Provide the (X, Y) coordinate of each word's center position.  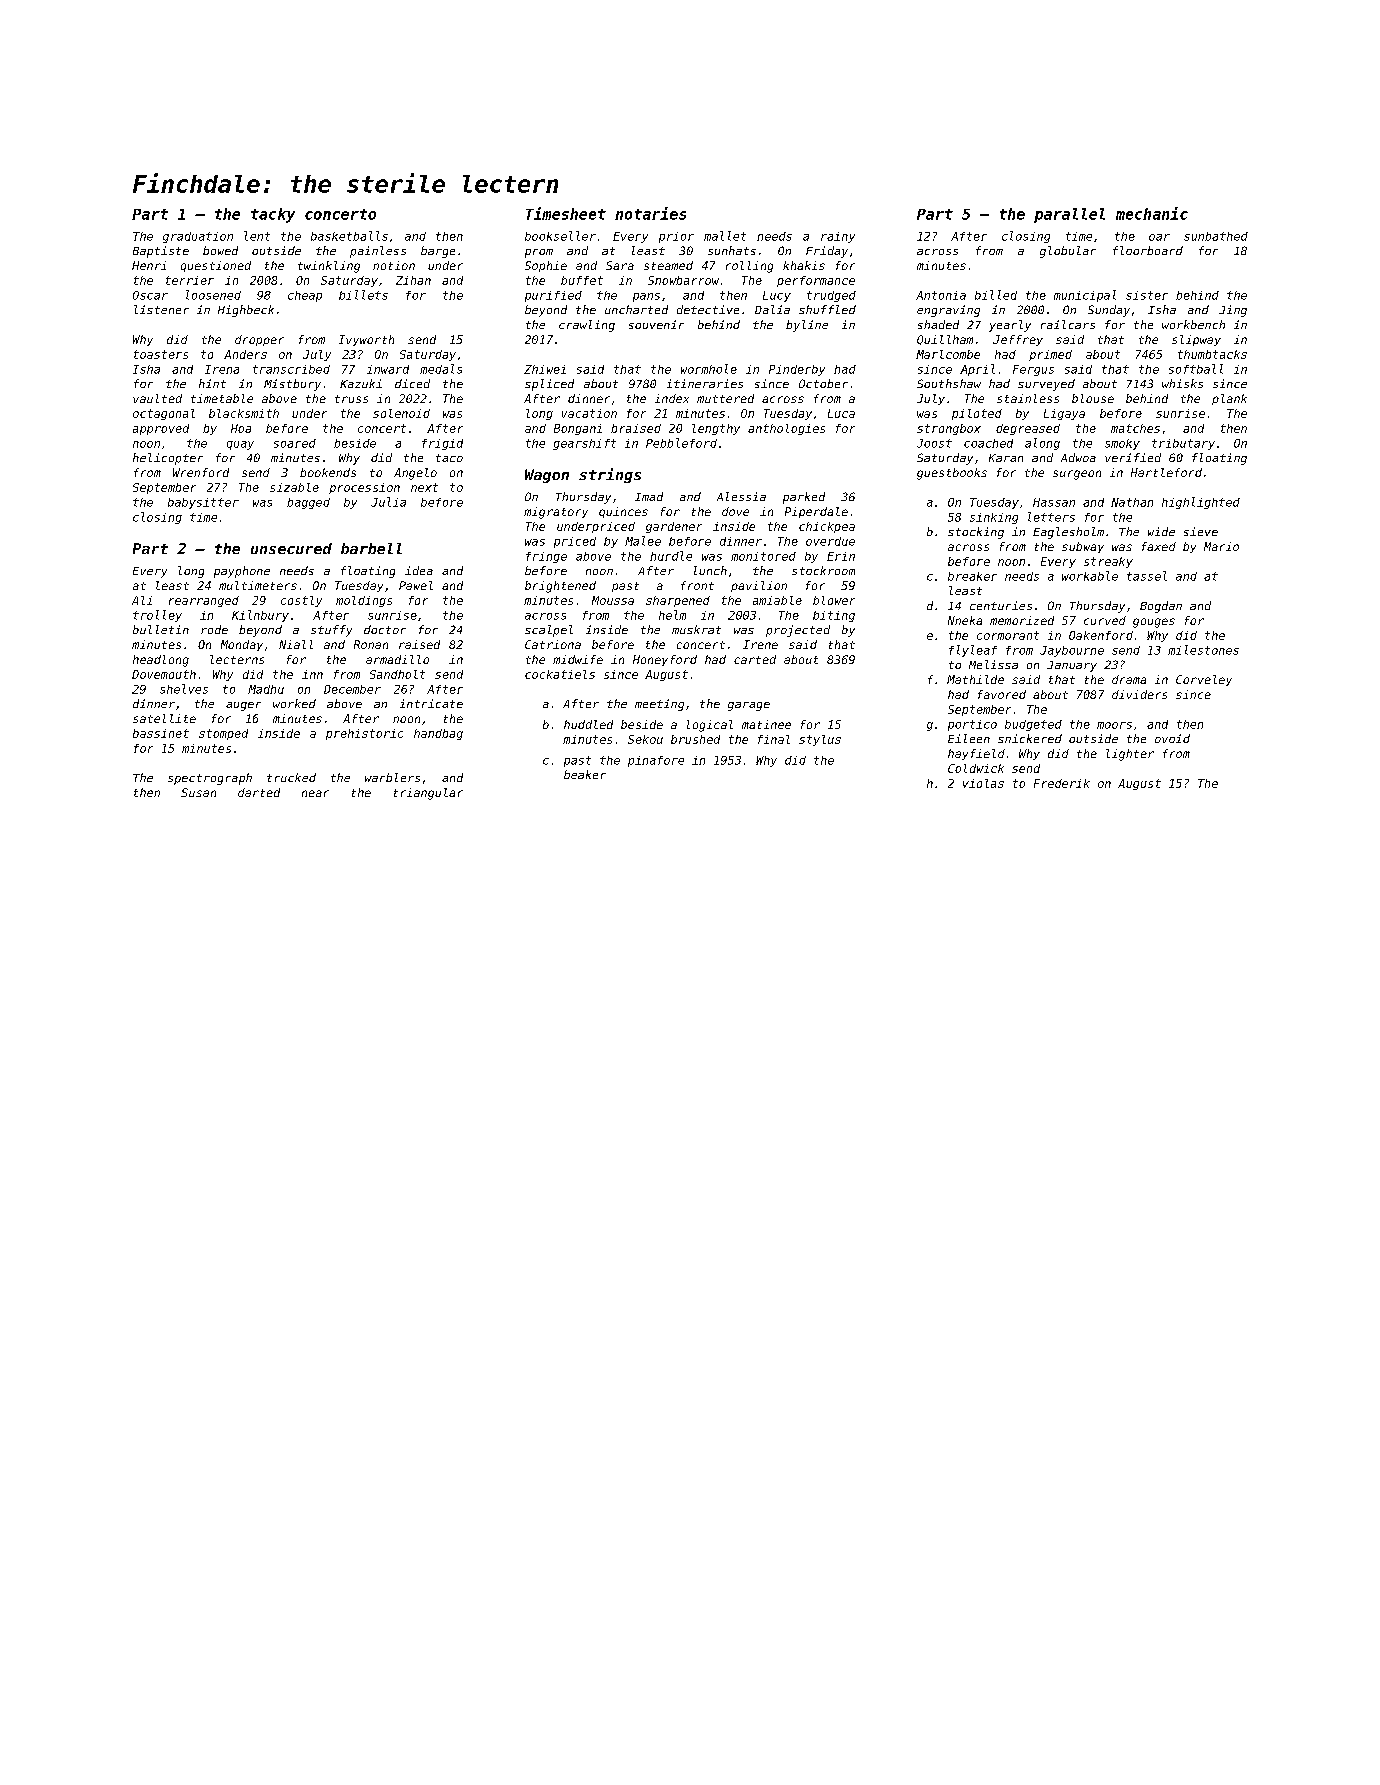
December (352, 689)
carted (755, 659)
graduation (198, 237)
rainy (838, 237)
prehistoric (364, 734)
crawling (587, 326)
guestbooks (952, 474)
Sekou (645, 739)
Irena (222, 369)
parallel (1069, 215)
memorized (1022, 620)
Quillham (945, 340)
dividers (1139, 694)
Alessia (741, 496)
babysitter (203, 503)
